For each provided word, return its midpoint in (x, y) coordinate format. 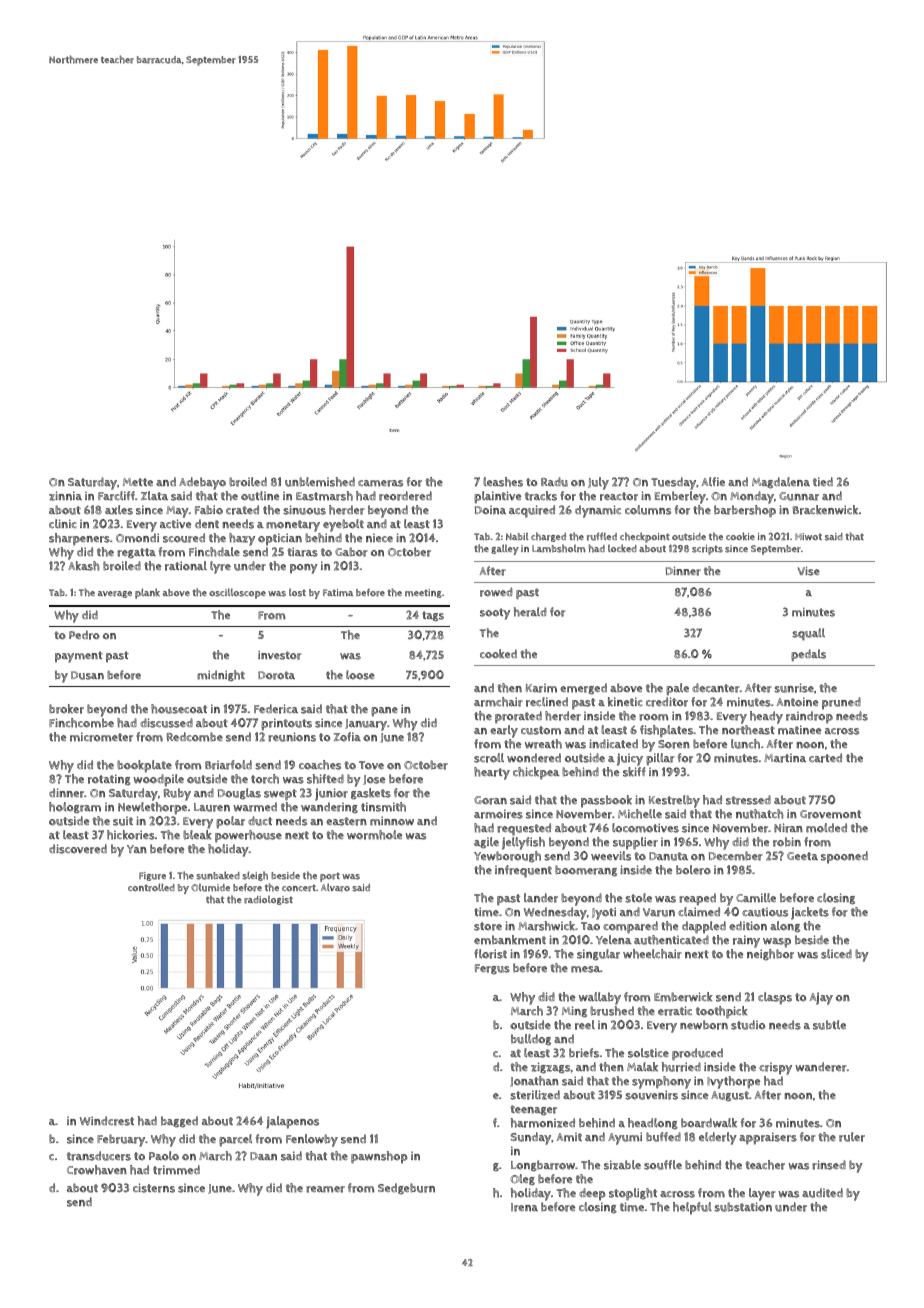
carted (825, 758)
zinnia (65, 496)
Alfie (713, 481)
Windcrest (107, 1121)
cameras (380, 483)
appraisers (768, 1138)
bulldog (531, 1040)
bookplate (144, 766)
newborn (704, 1025)
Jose (374, 780)
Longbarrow (543, 1166)
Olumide (210, 888)
